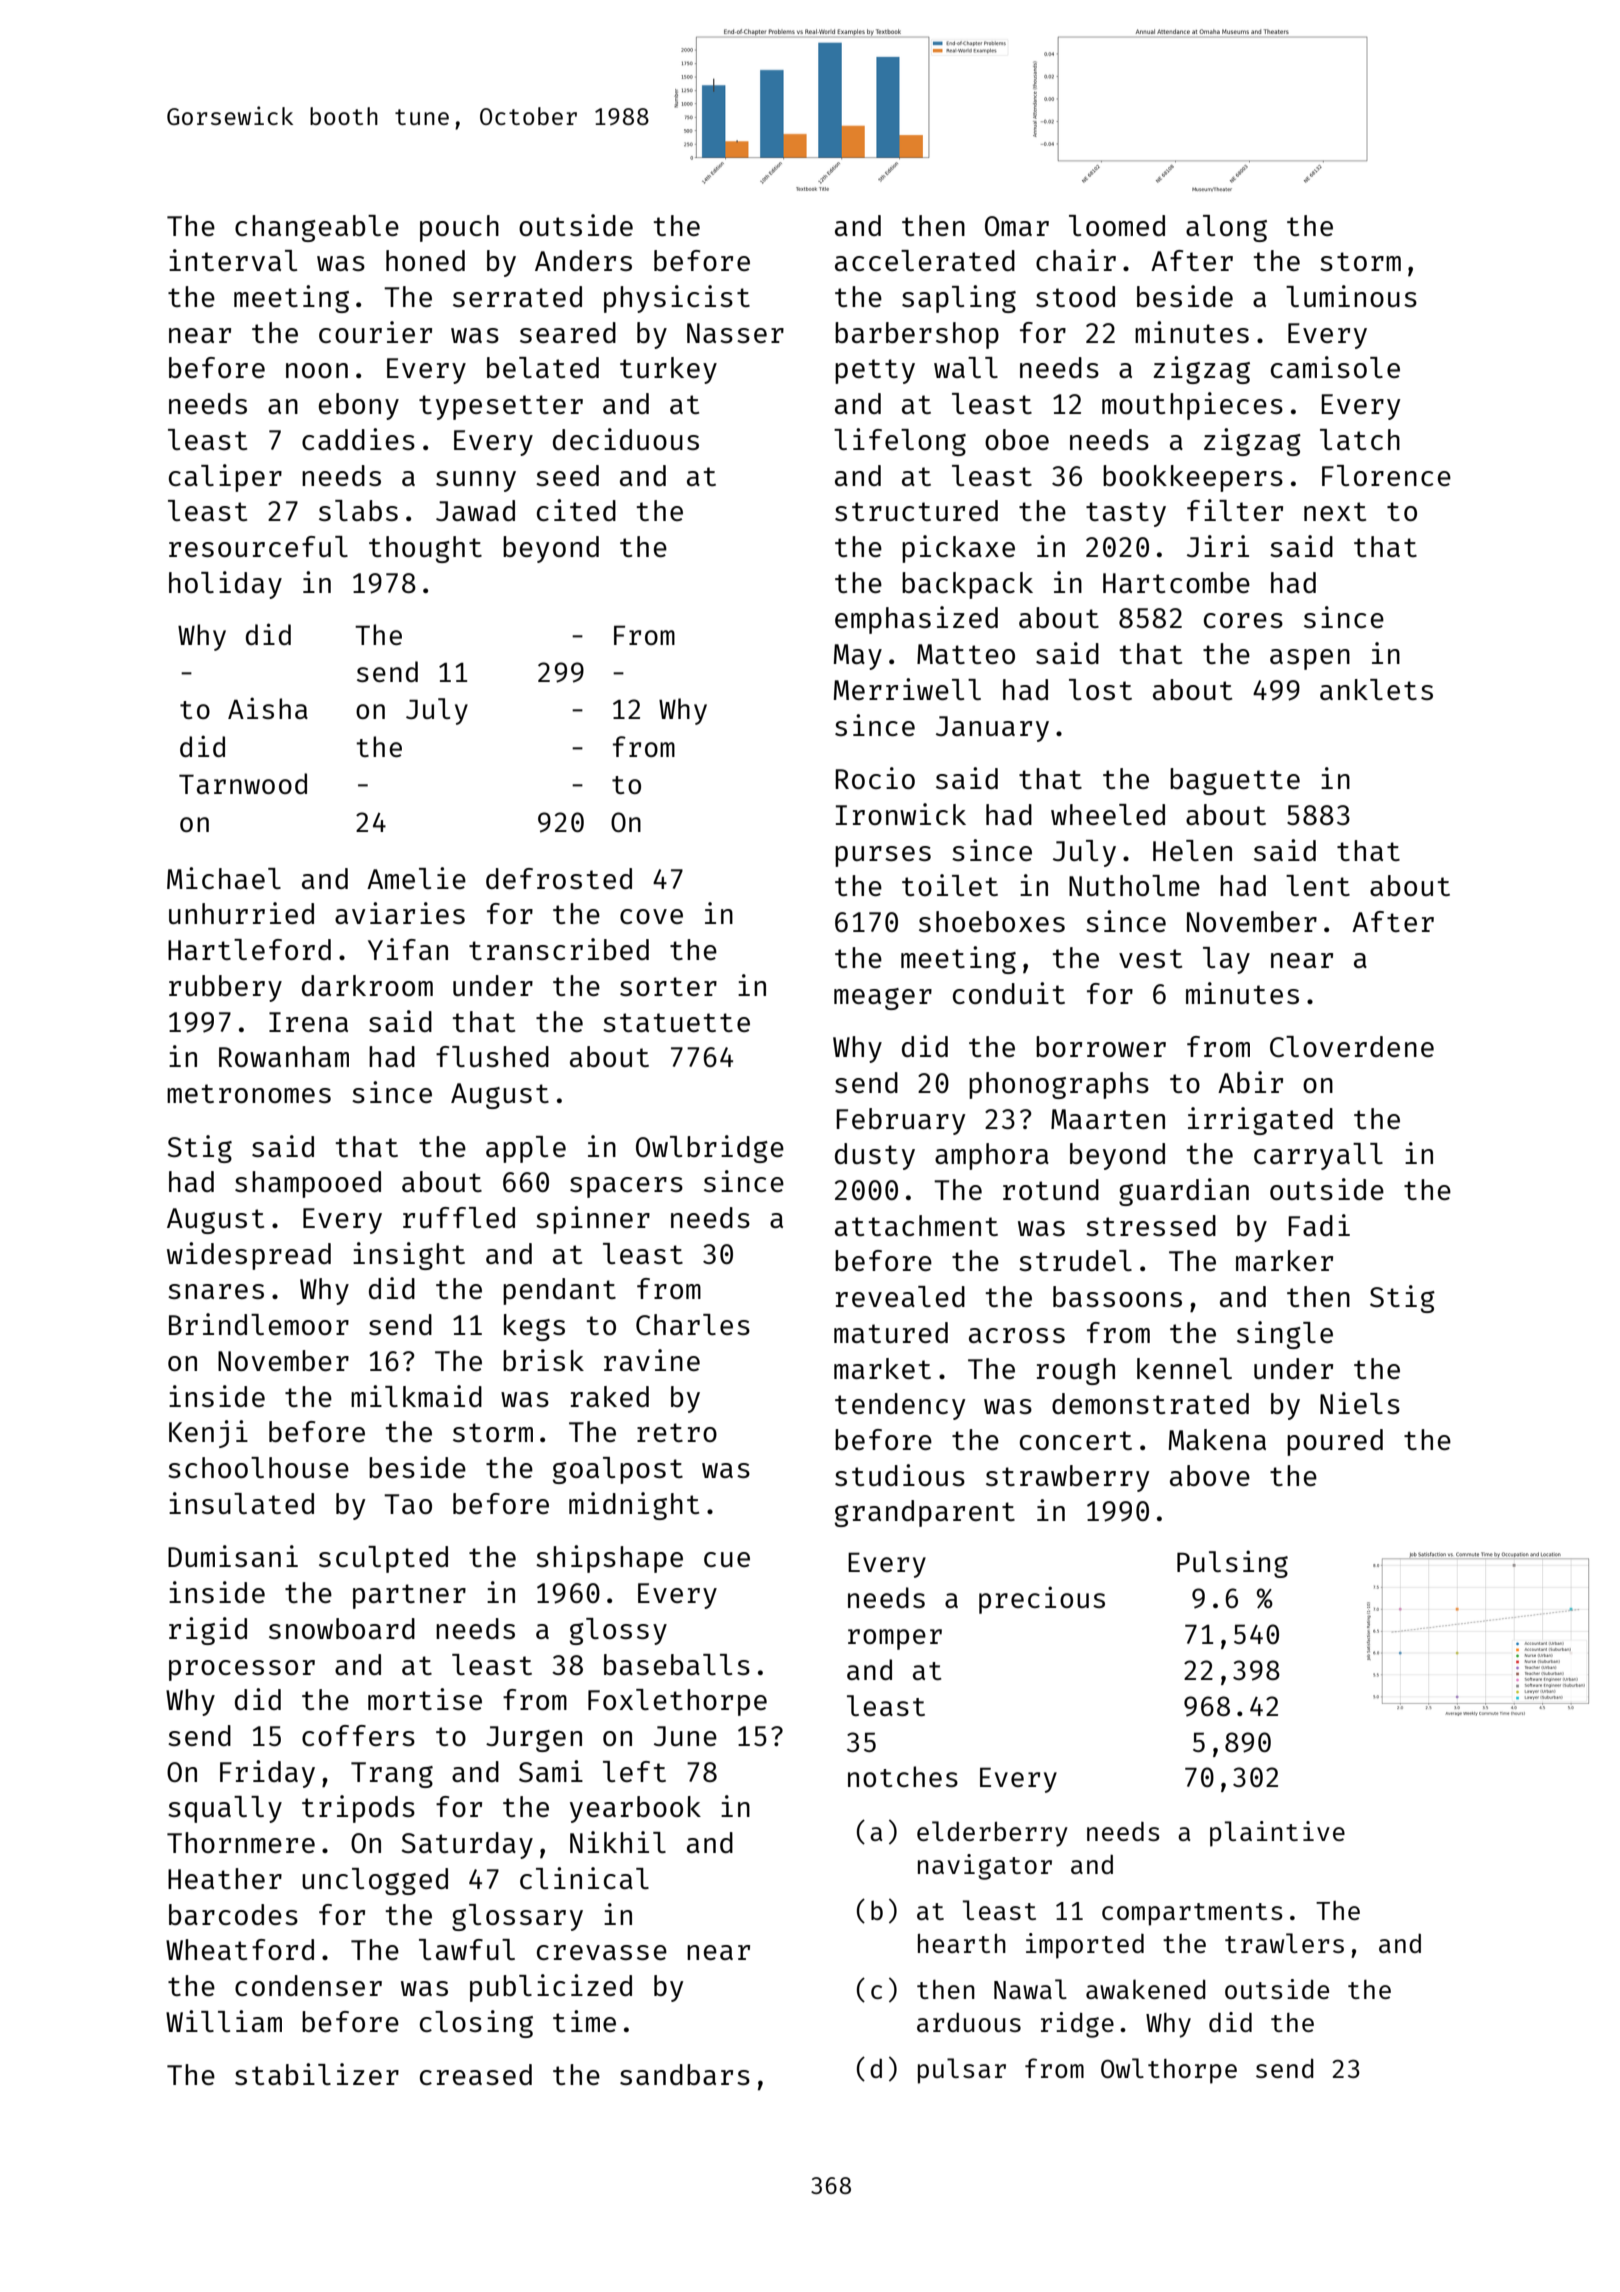 Image resolution: width=1620 pixels, height=2292 pixels. What do you see at coordinates (416, 878) in the screenshot?
I see `Amelie` at bounding box center [416, 878].
